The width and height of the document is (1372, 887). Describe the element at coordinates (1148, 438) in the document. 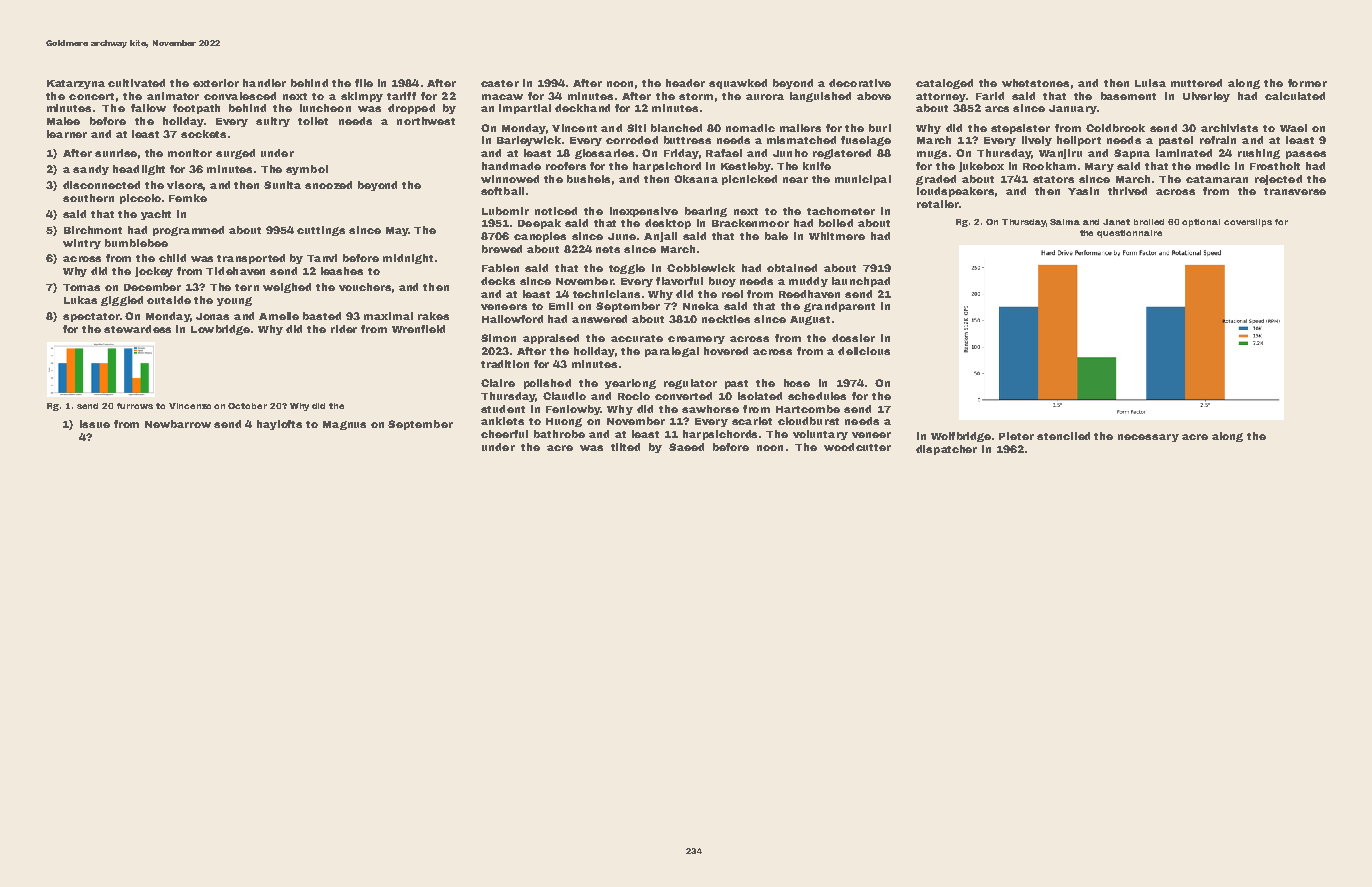

I see `necessary` at that location.
